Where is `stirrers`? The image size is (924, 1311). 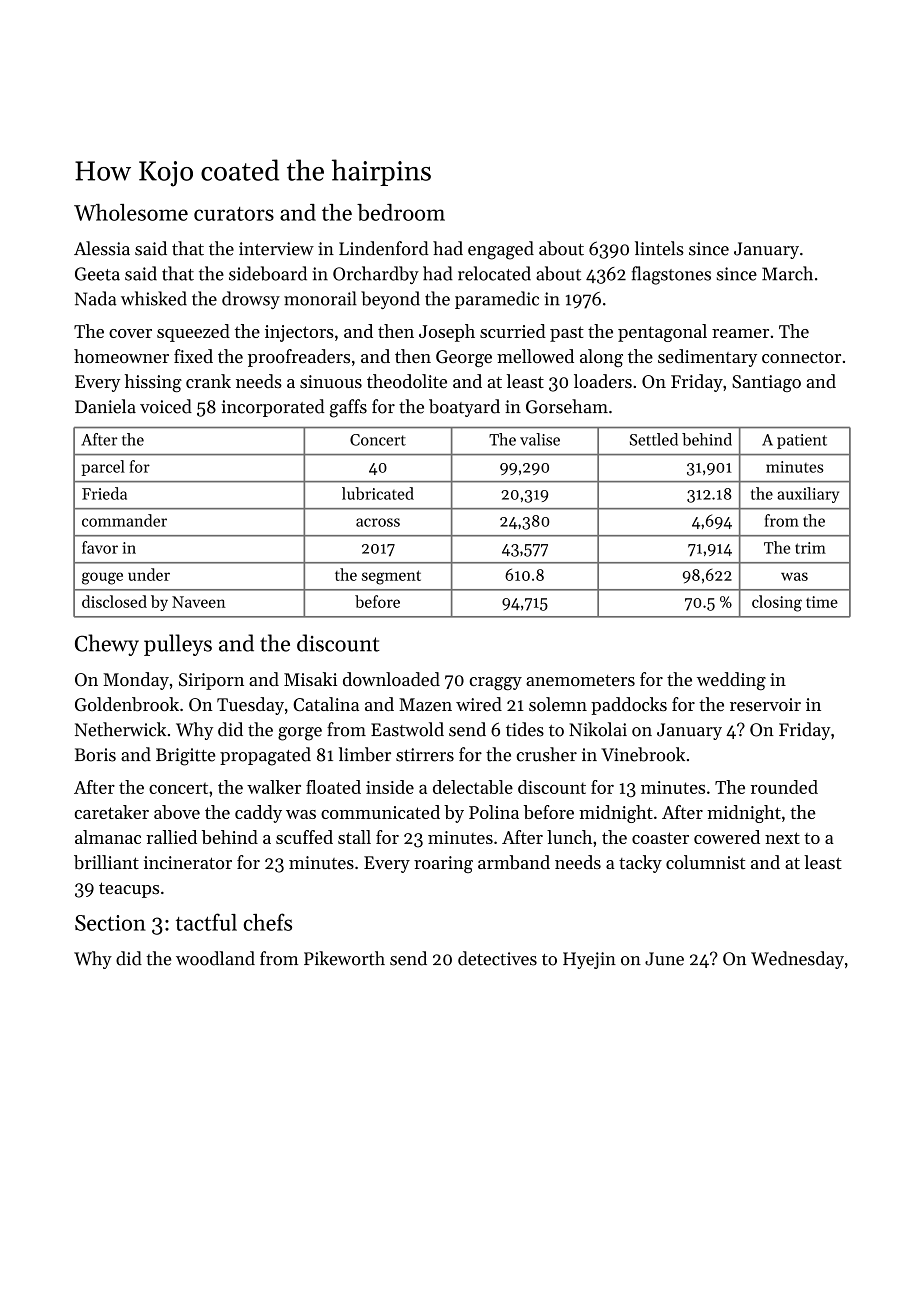 stirrers is located at coordinates (425, 755).
